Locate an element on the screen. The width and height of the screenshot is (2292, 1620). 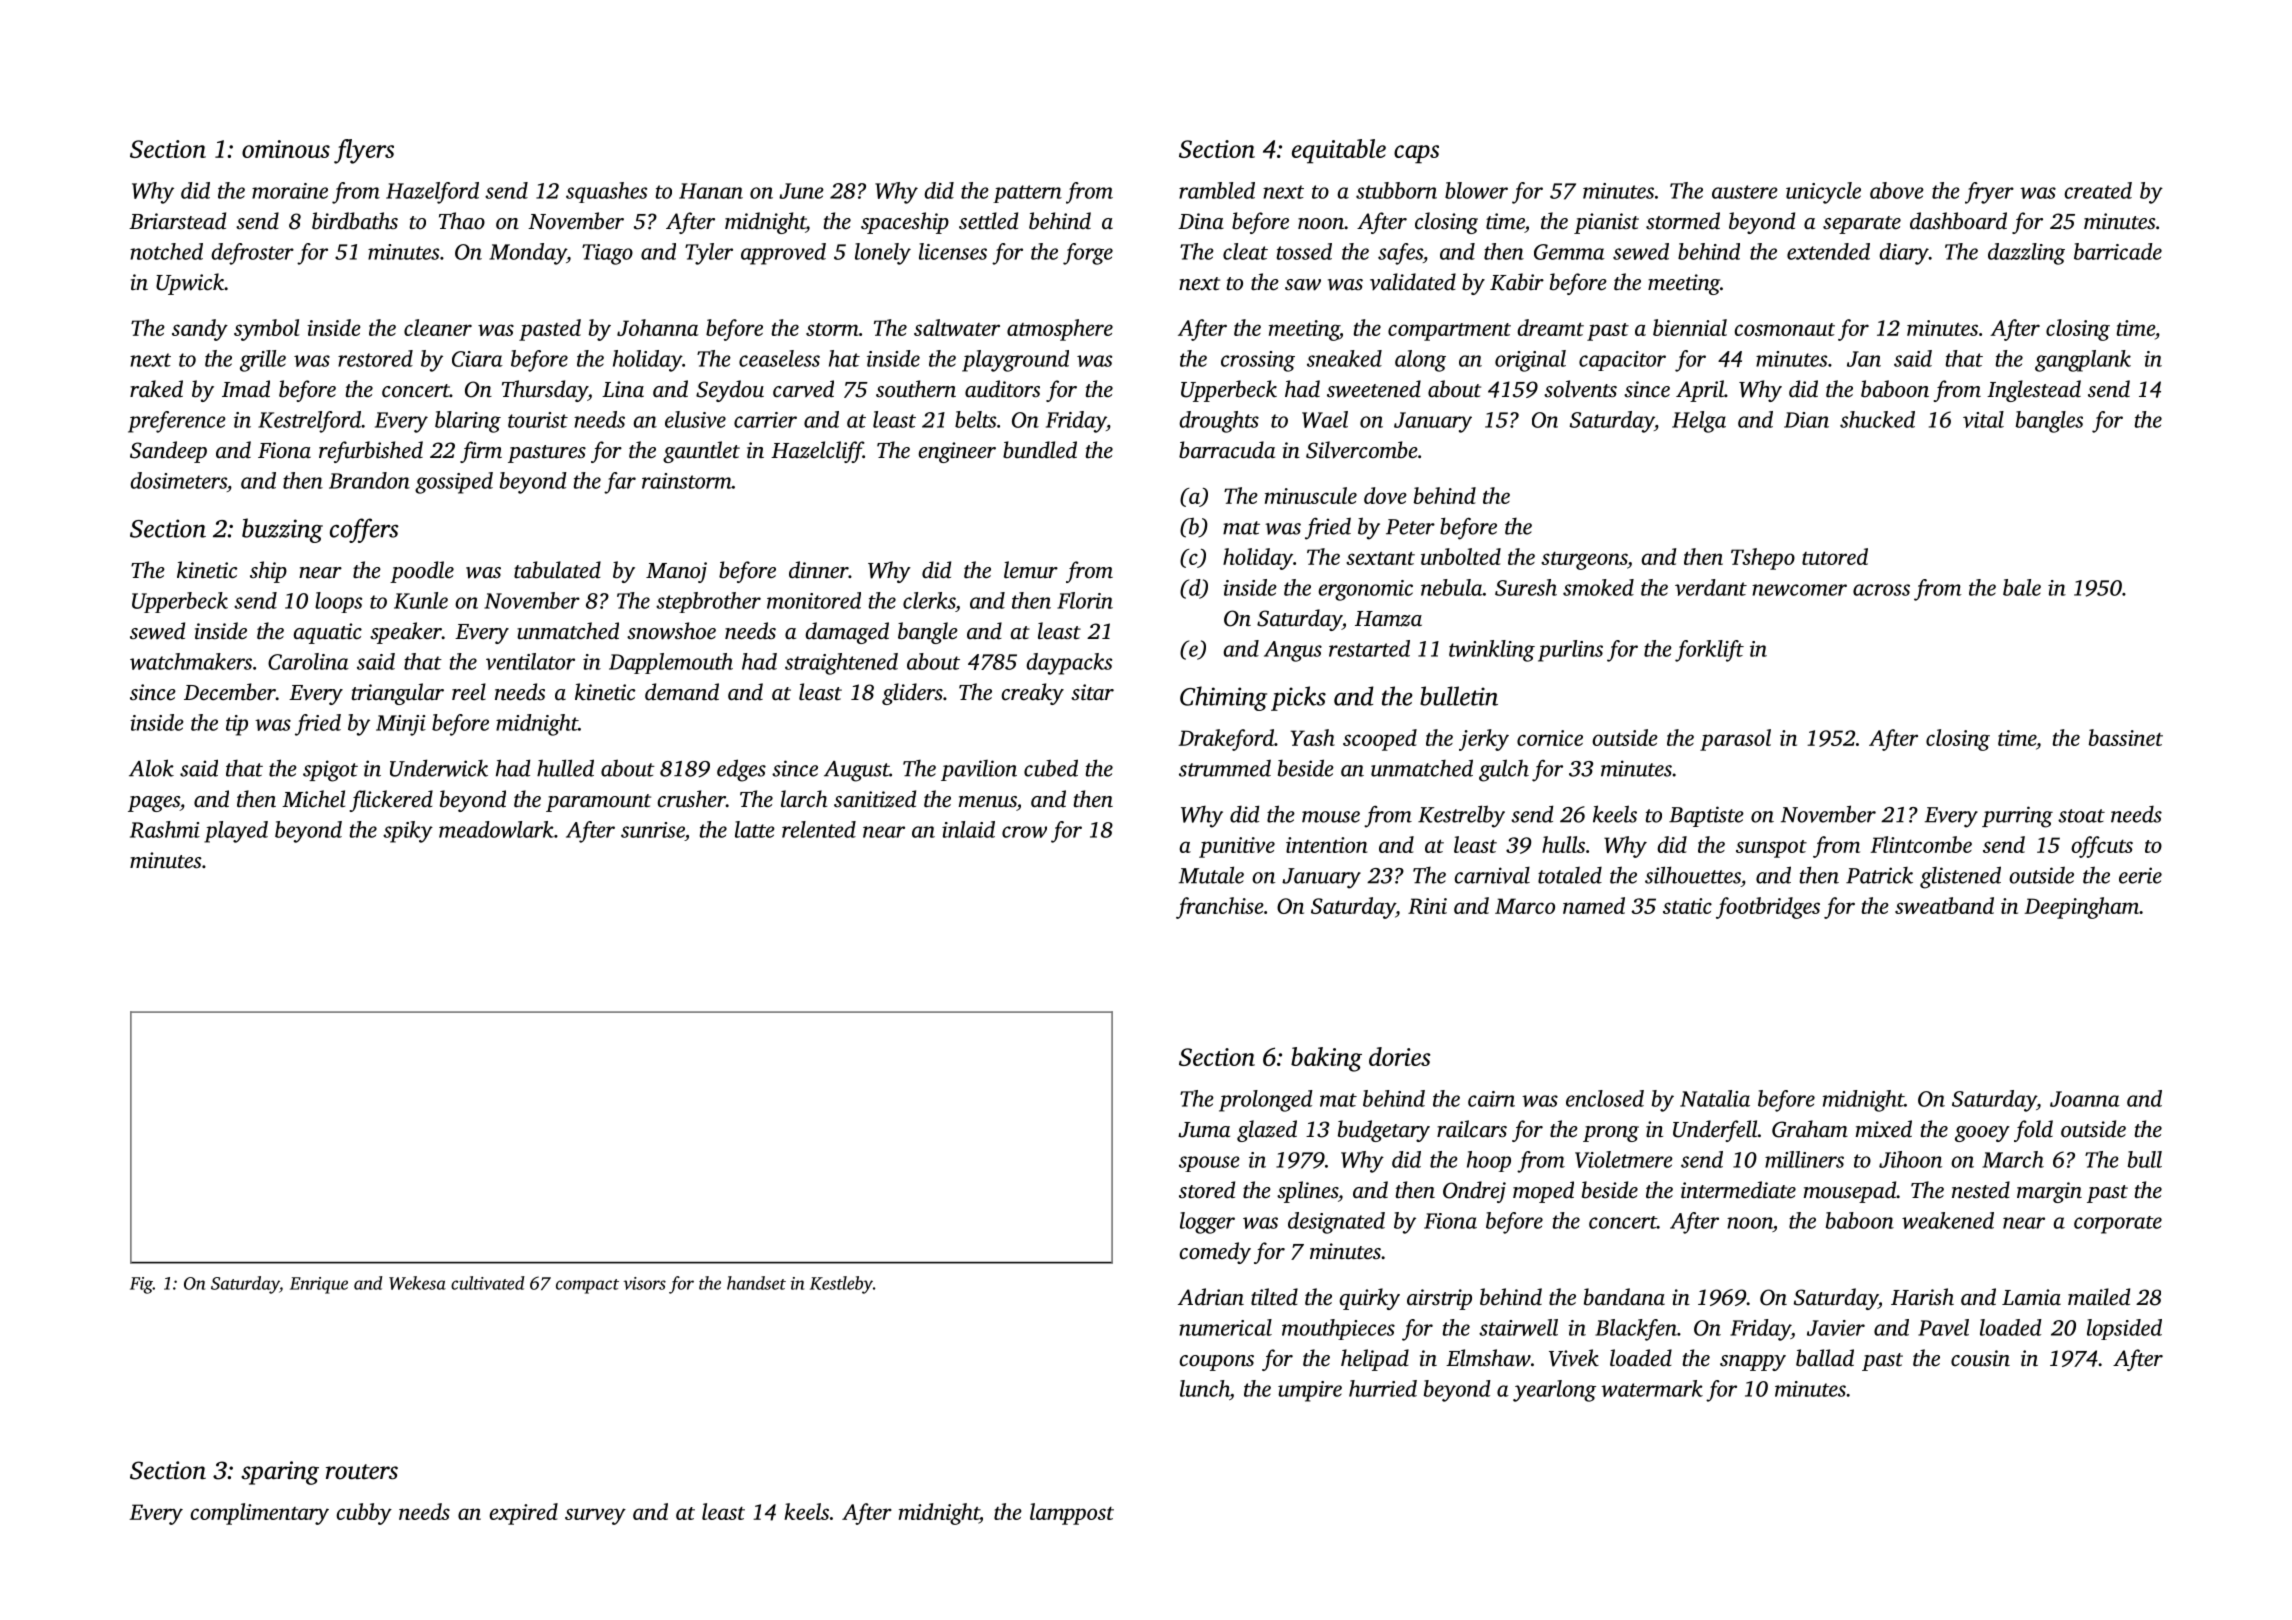
Wekesa is located at coordinates (417, 1283).
